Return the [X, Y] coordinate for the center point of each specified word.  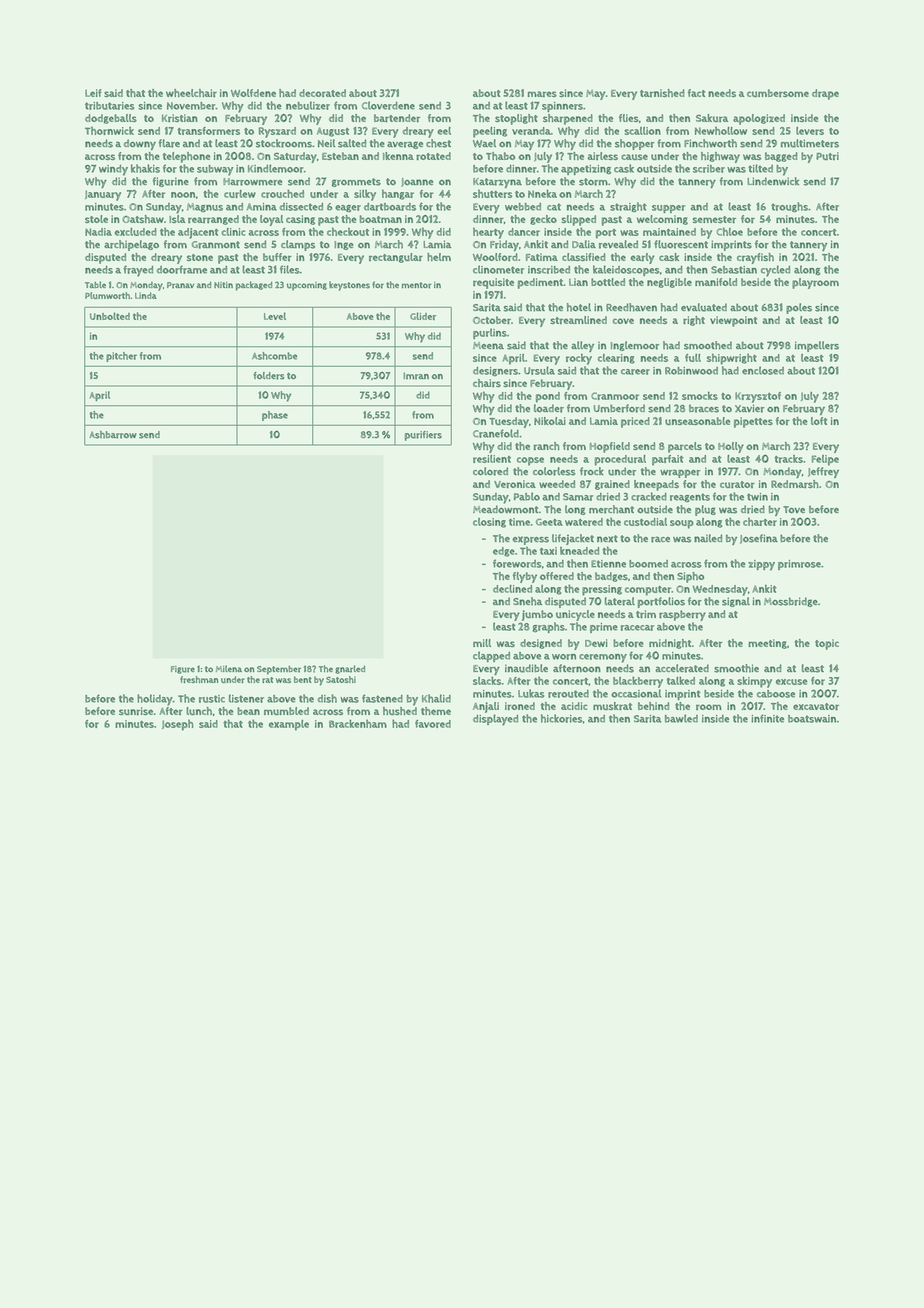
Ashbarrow [113, 435]
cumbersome [778, 93]
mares [542, 94]
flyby [525, 577]
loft [819, 421]
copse [530, 461]
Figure [183, 670]
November [191, 106]
